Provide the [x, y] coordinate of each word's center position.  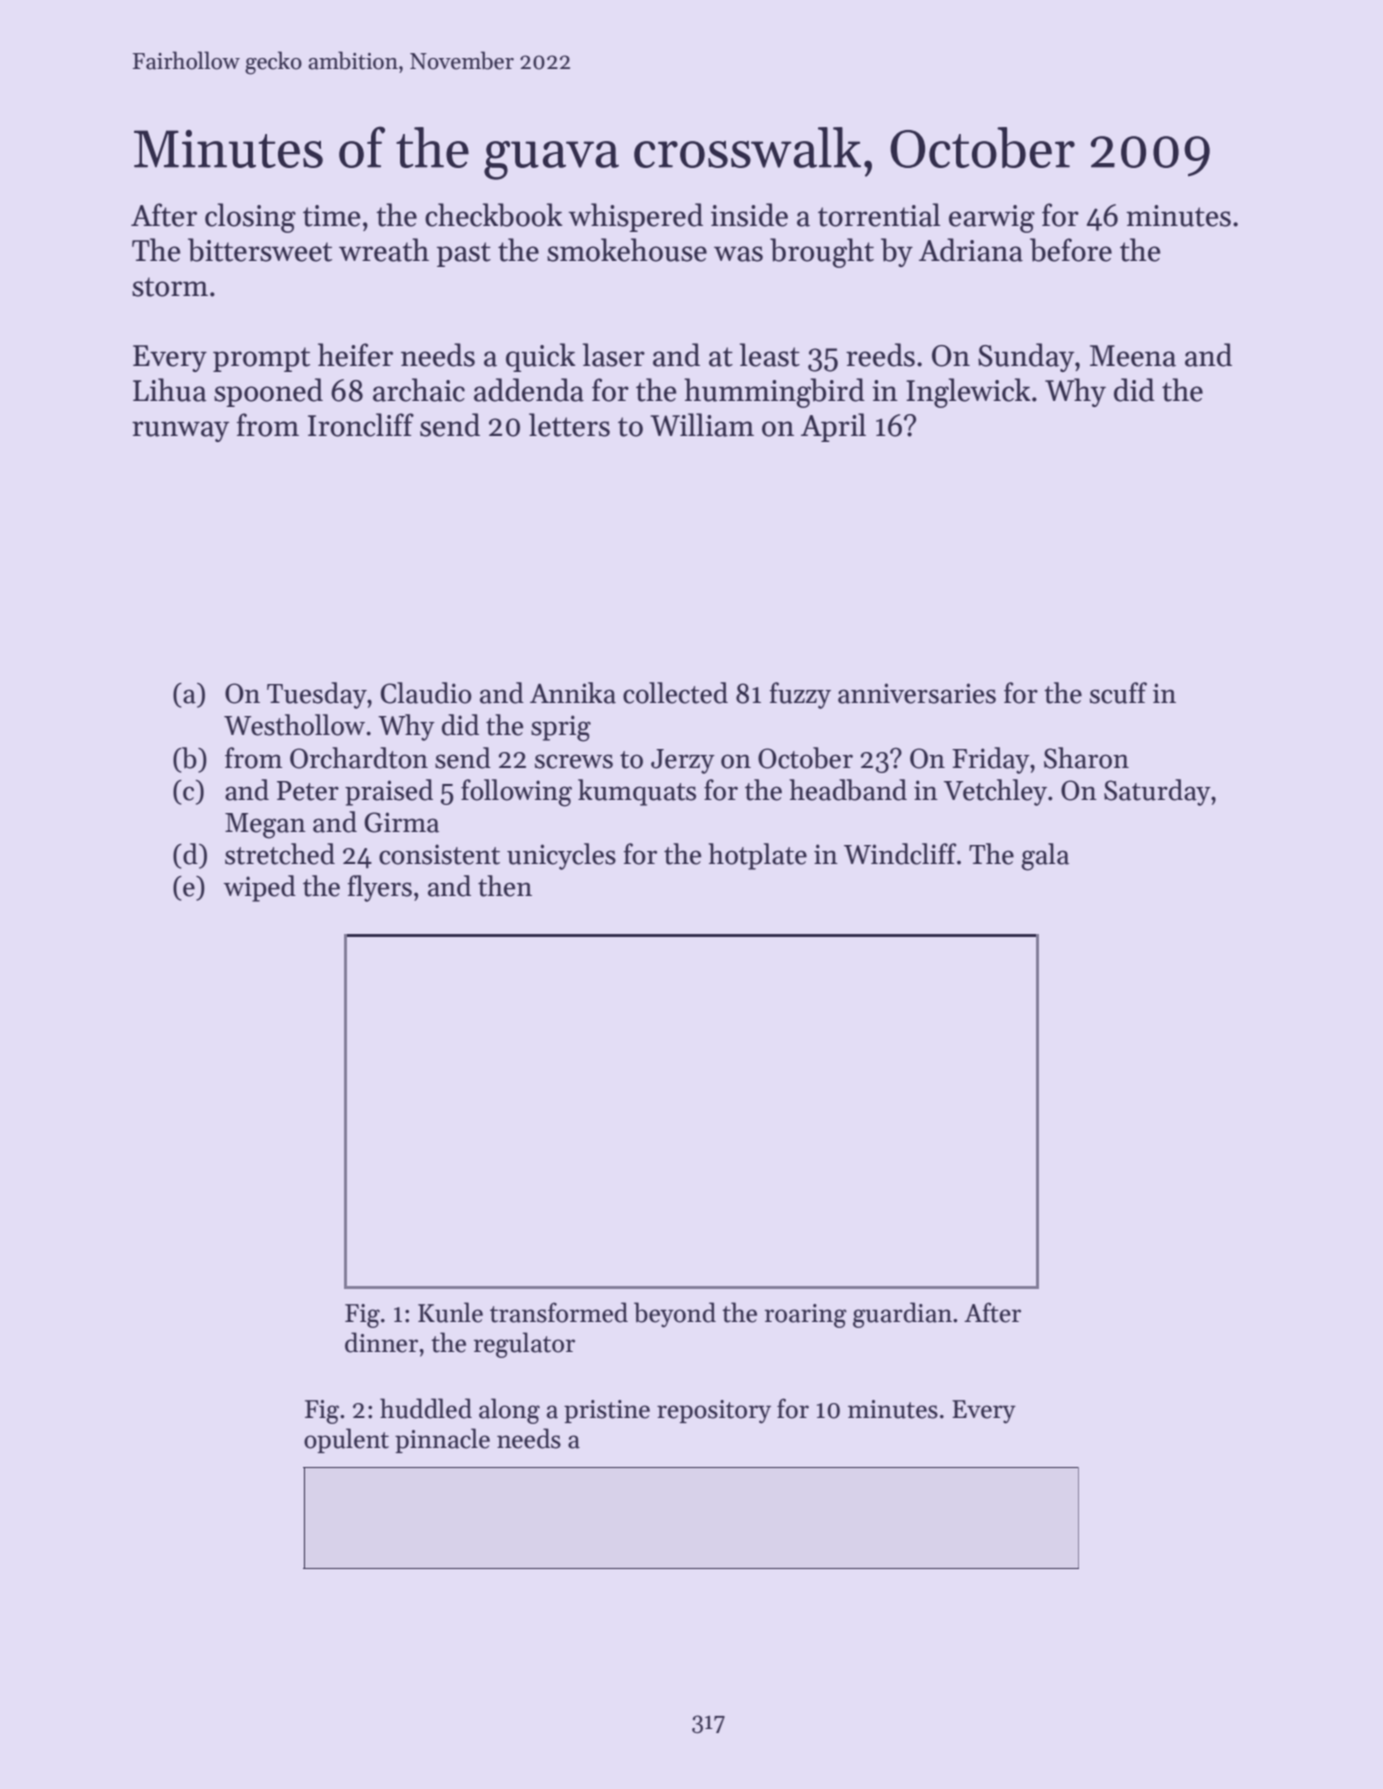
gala [1045, 857]
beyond [675, 1315]
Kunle [450, 1312]
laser [614, 355]
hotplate [757, 856]
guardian [902, 1315]
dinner [381, 1342]
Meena [1133, 356]
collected [675, 693]
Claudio [426, 693]
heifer [355, 355]
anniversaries [917, 693]
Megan [265, 826]
